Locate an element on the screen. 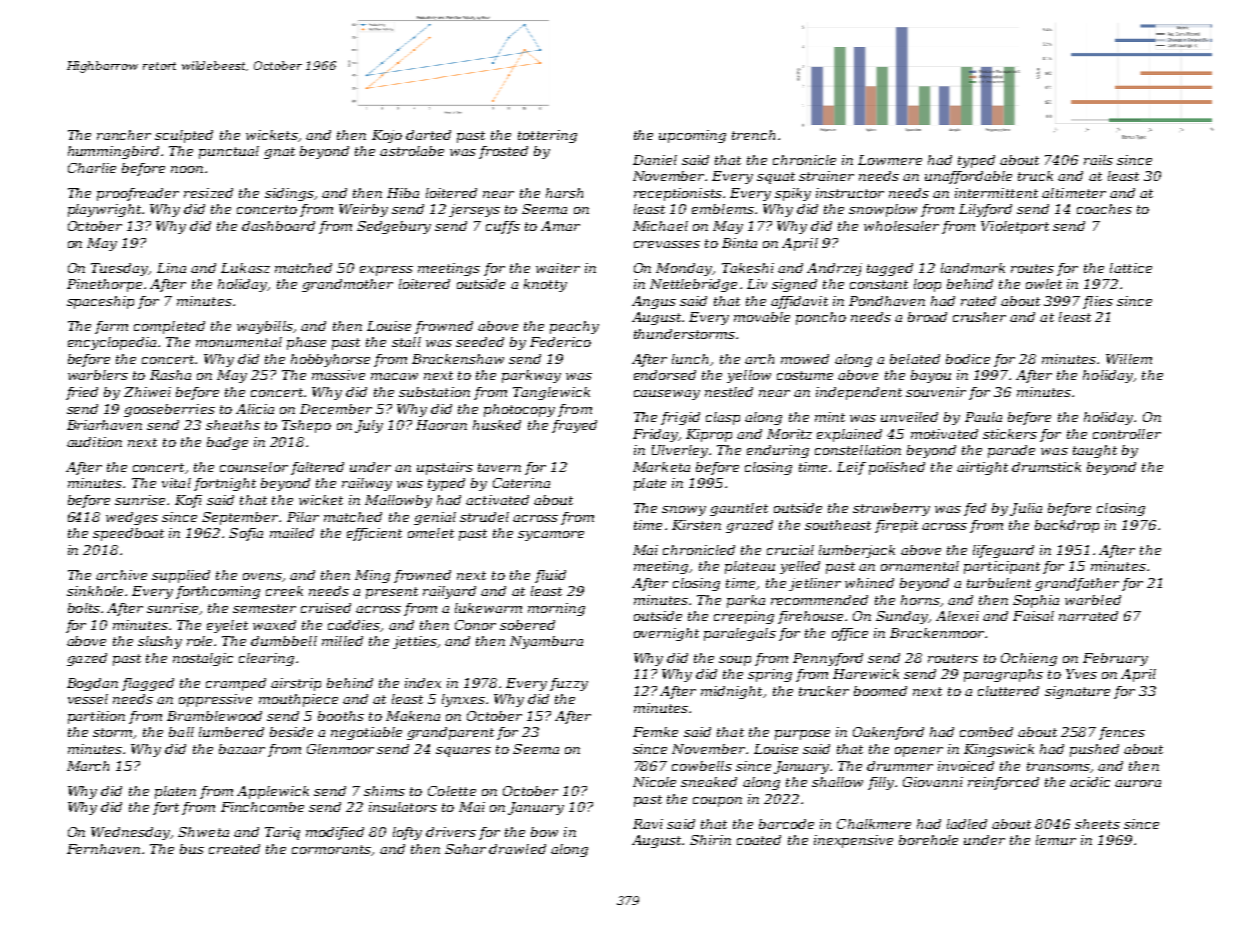 The height and width of the screenshot is (952, 1233). Violetport is located at coordinates (1015, 227).
